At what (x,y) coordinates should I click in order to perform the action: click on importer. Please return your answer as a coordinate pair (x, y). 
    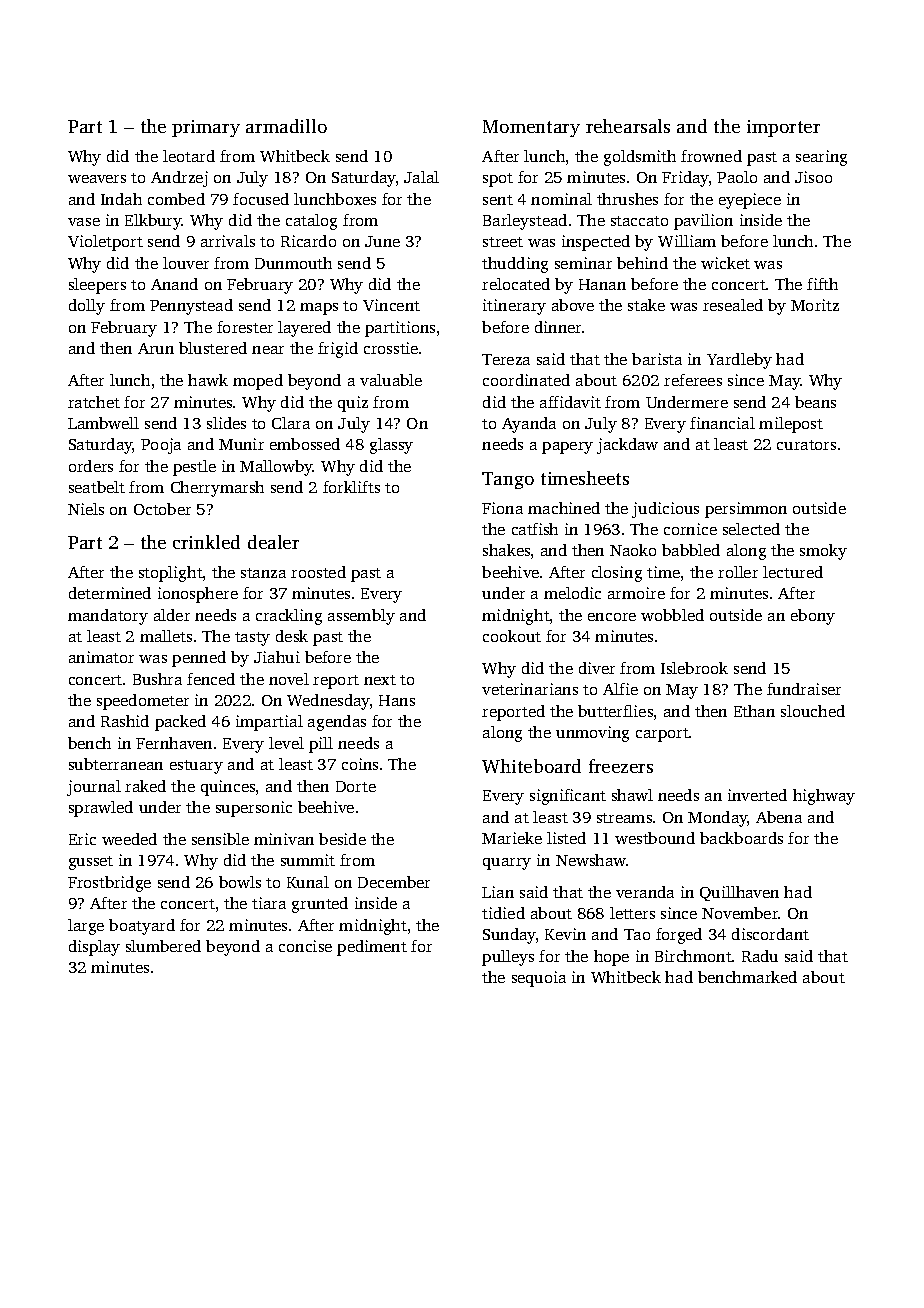
    Looking at the image, I should click on (783, 128).
